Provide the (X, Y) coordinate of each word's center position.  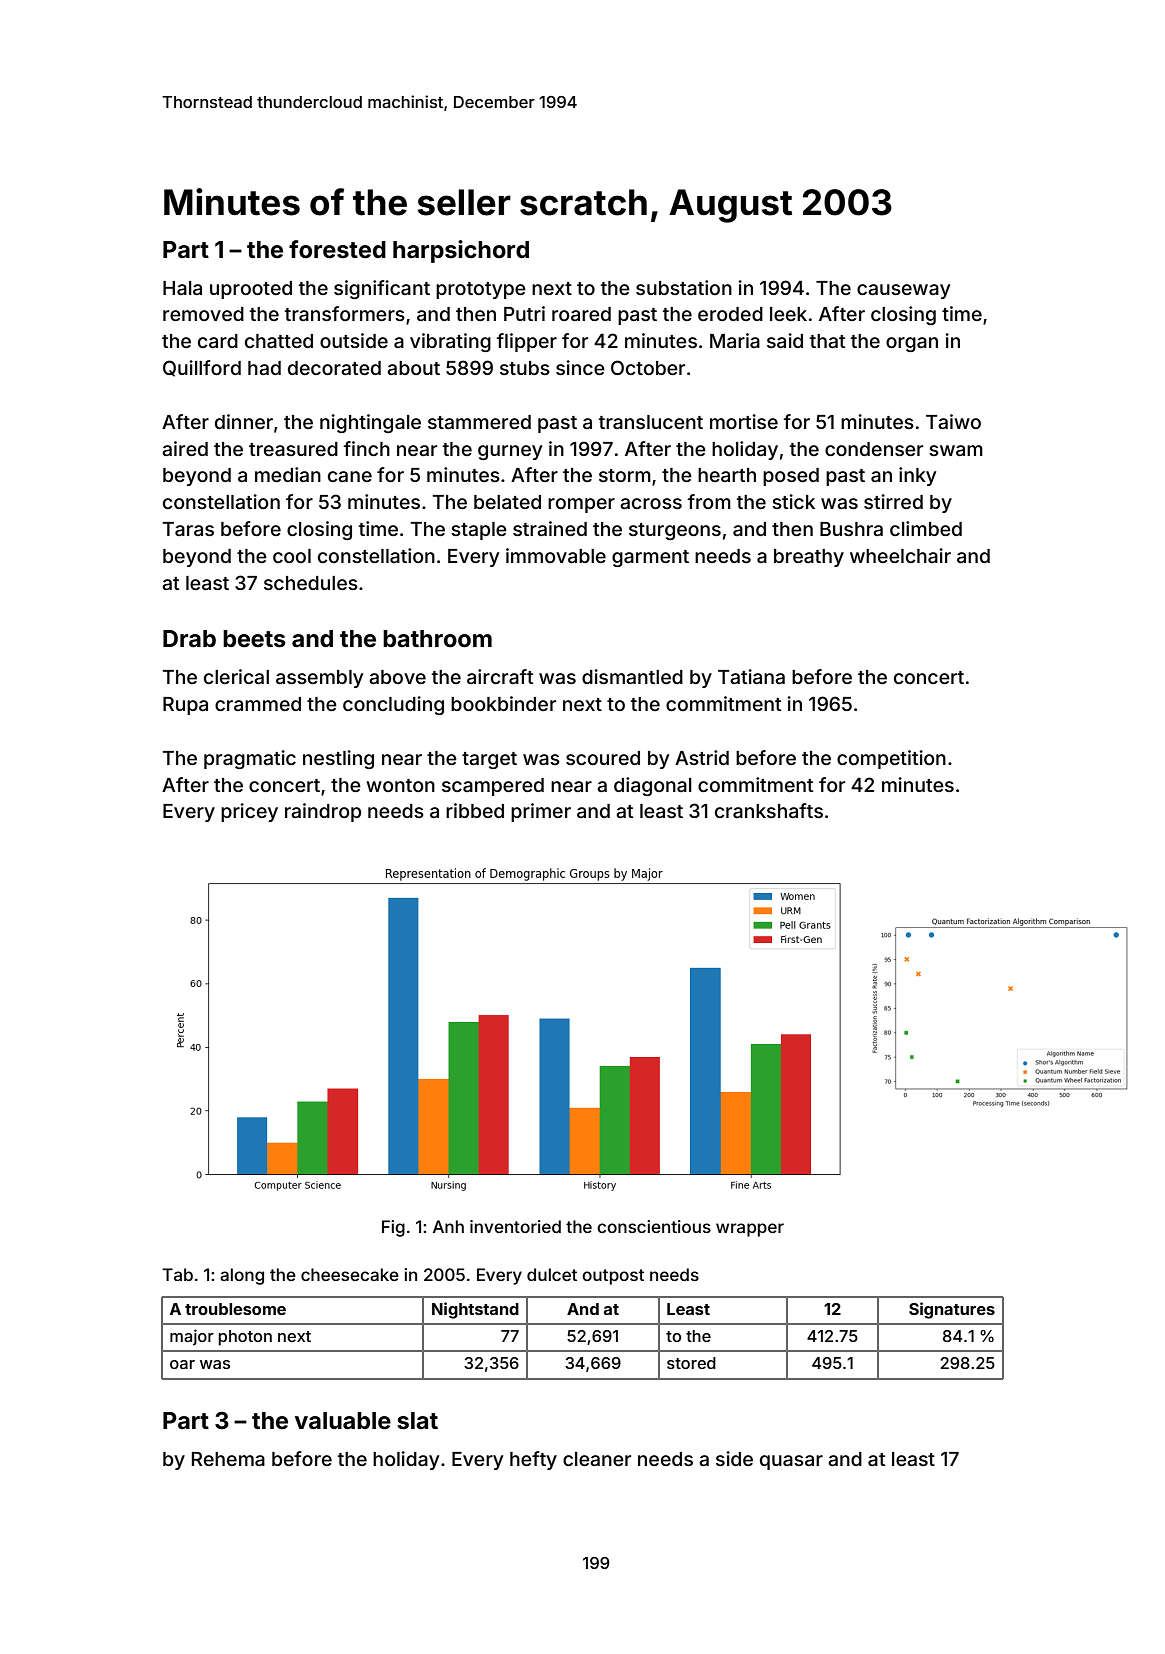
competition (891, 759)
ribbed (475, 810)
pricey (249, 812)
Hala (182, 288)
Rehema (228, 1459)
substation (684, 287)
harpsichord (461, 251)
